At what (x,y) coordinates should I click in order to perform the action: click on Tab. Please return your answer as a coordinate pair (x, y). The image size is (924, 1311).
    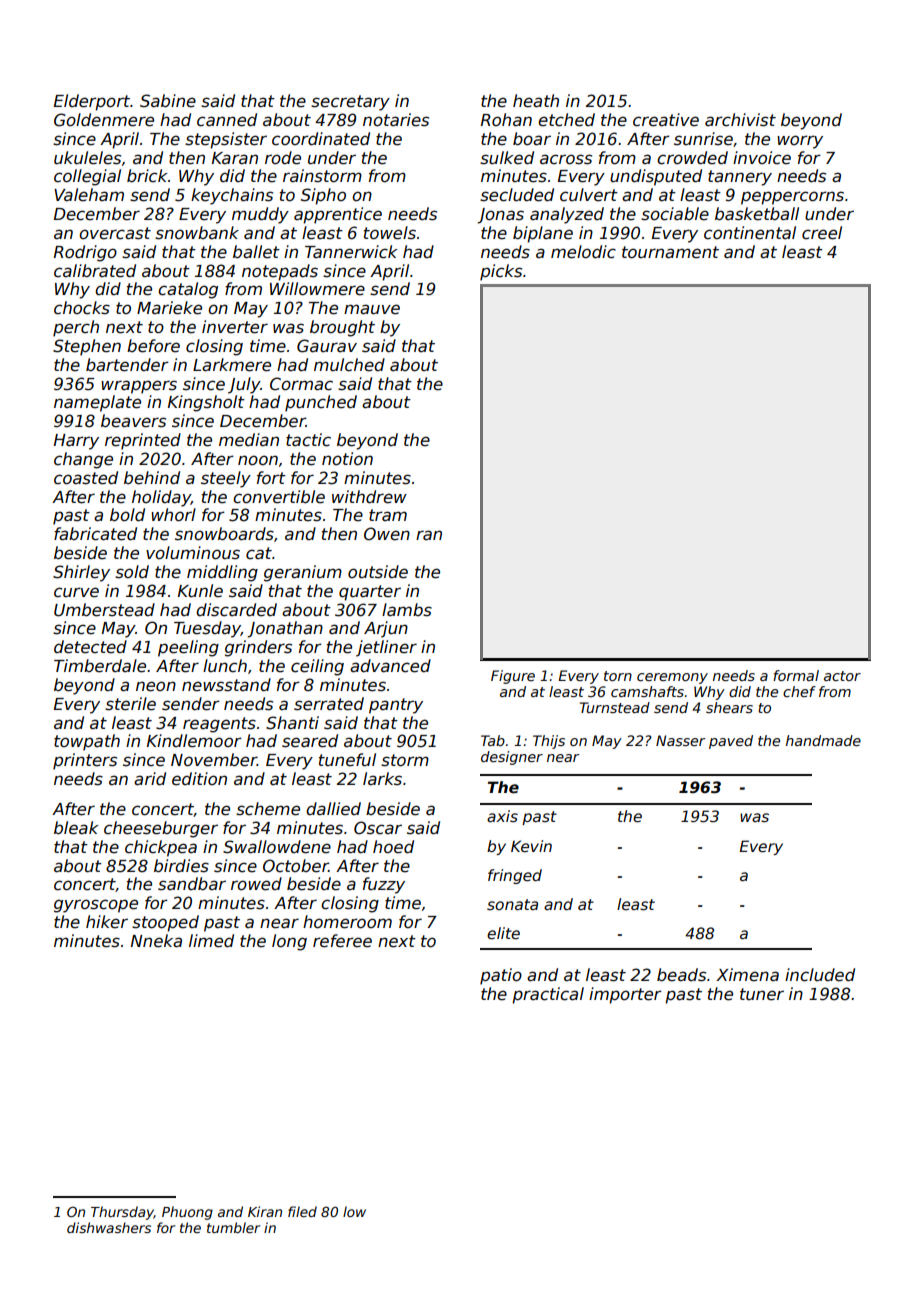
    Looking at the image, I should click on (493, 740).
